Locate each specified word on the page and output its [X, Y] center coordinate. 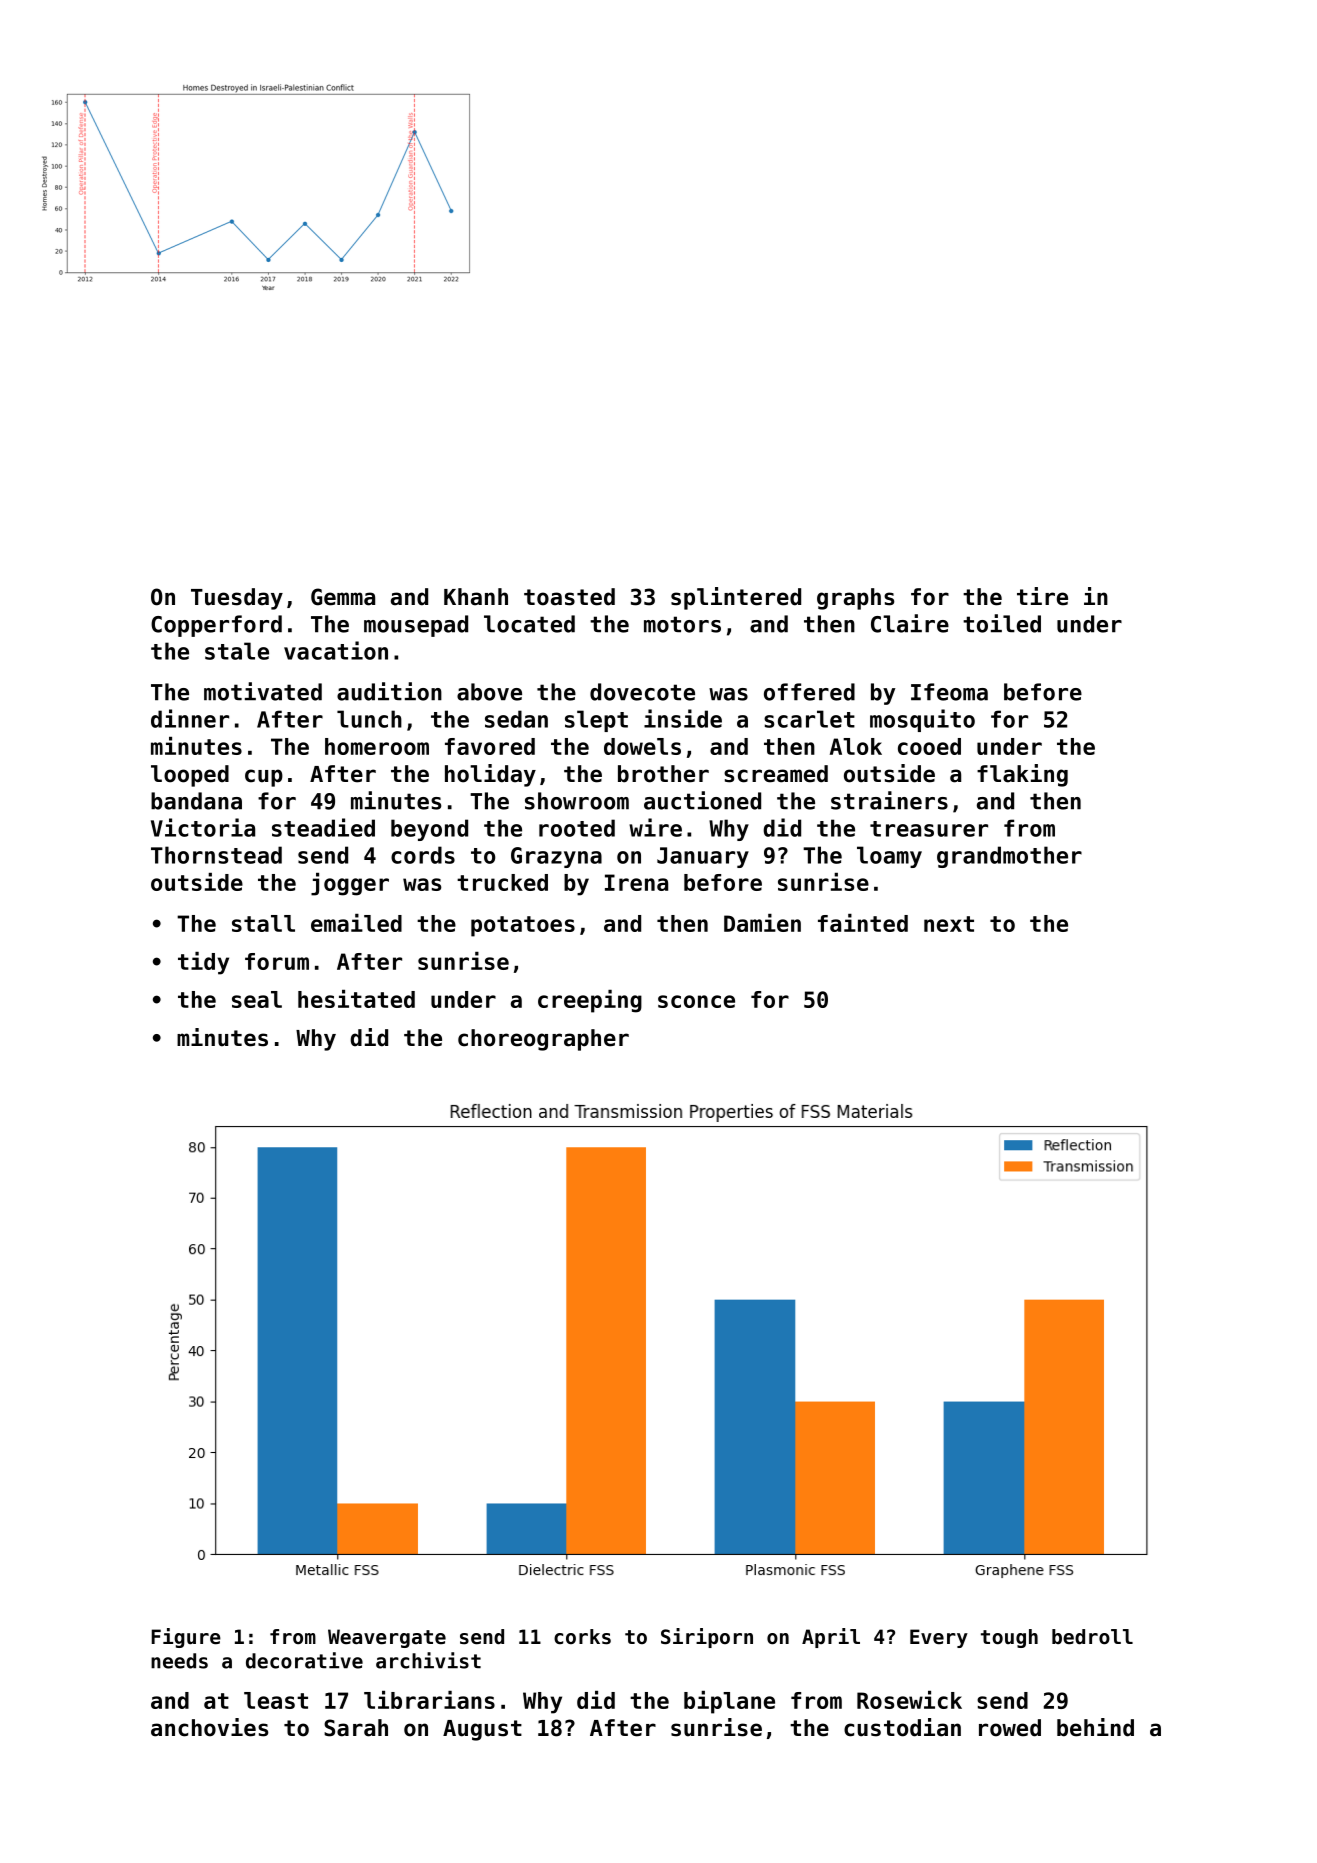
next [949, 924]
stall [263, 923]
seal [257, 999]
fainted [863, 923]
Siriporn [707, 1638]
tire [1042, 596]
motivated [263, 691]
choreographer [543, 1040]
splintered [736, 598]
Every [939, 1638]
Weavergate [387, 1638]
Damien [762, 923]
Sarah [356, 1728]
